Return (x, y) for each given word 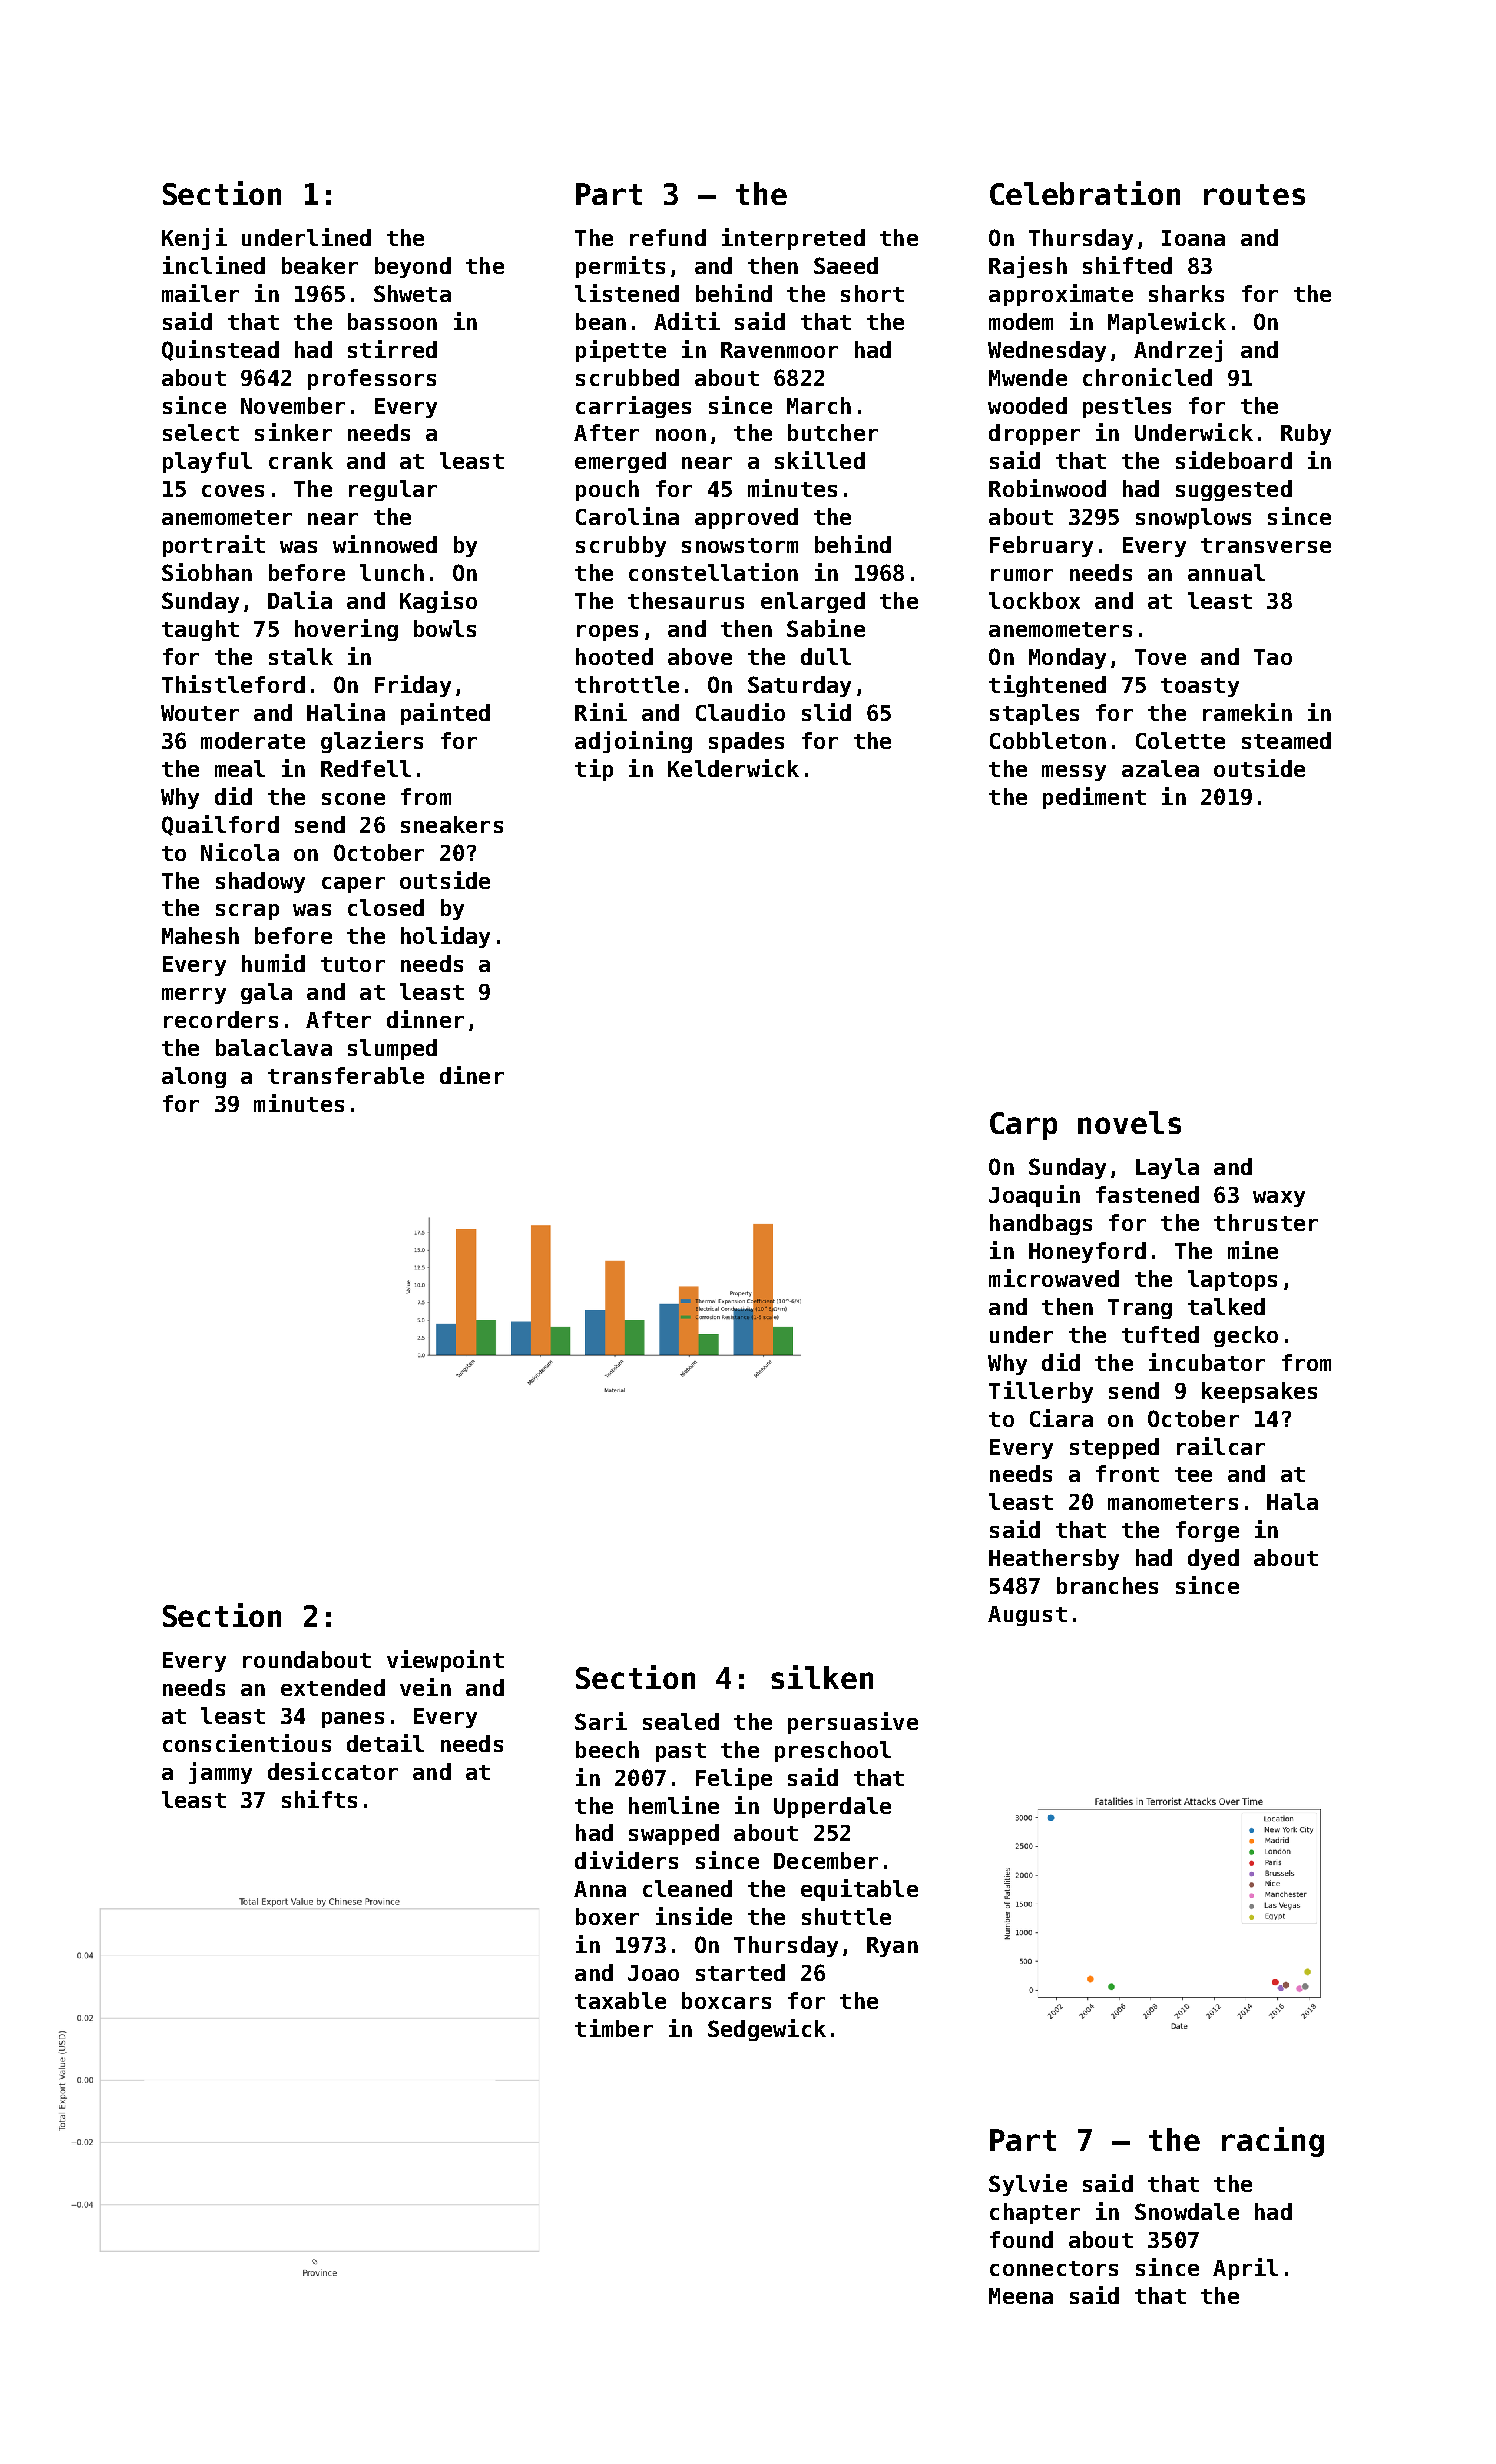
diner (472, 1075)
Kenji (194, 239)
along (194, 1077)
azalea (1160, 768)
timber (614, 2028)
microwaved (1054, 1278)
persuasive (853, 1723)
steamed (1286, 740)
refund (668, 237)
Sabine (826, 628)
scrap (247, 912)
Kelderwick (733, 768)
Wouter (200, 713)
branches (1107, 1585)
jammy (220, 1773)
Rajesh (1028, 267)
